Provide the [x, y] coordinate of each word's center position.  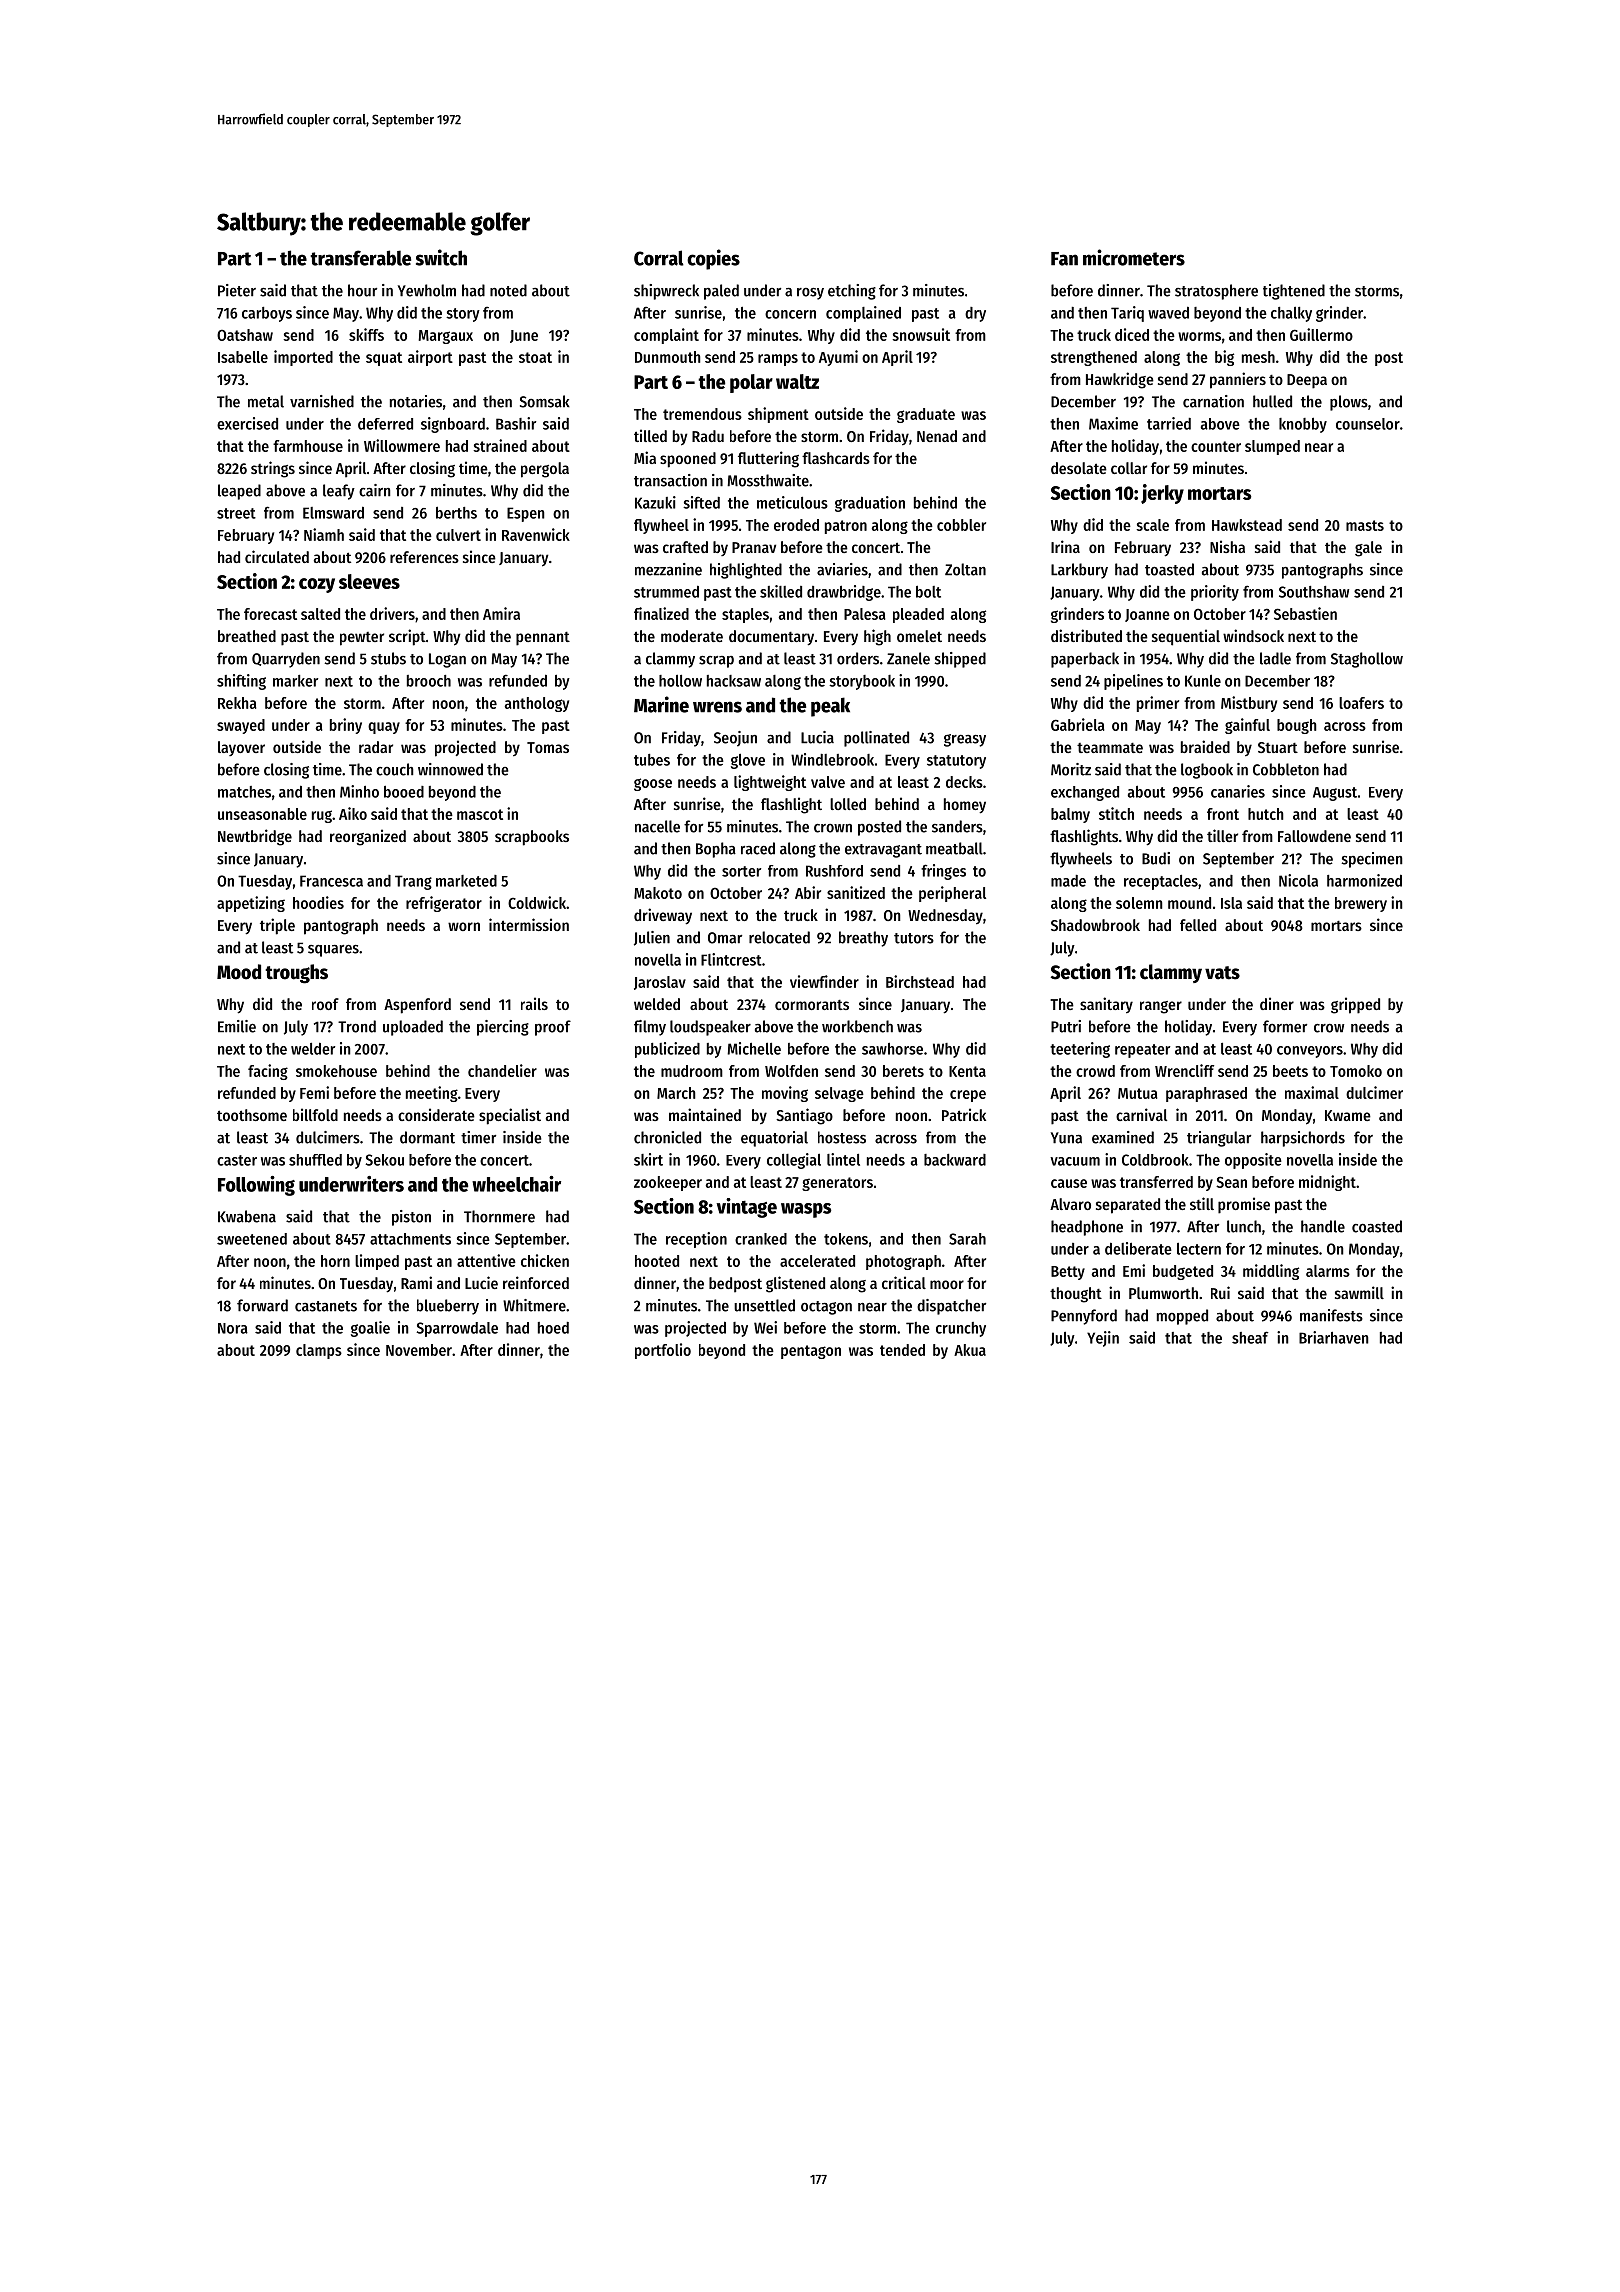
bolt [928, 592]
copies [713, 259]
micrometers [1134, 257]
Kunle [1203, 681]
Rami [416, 1282]
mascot [480, 814]
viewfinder [824, 981]
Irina [1065, 546]
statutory [956, 762]
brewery [1361, 904]
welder [313, 1048]
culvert [458, 535]
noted [508, 290]
